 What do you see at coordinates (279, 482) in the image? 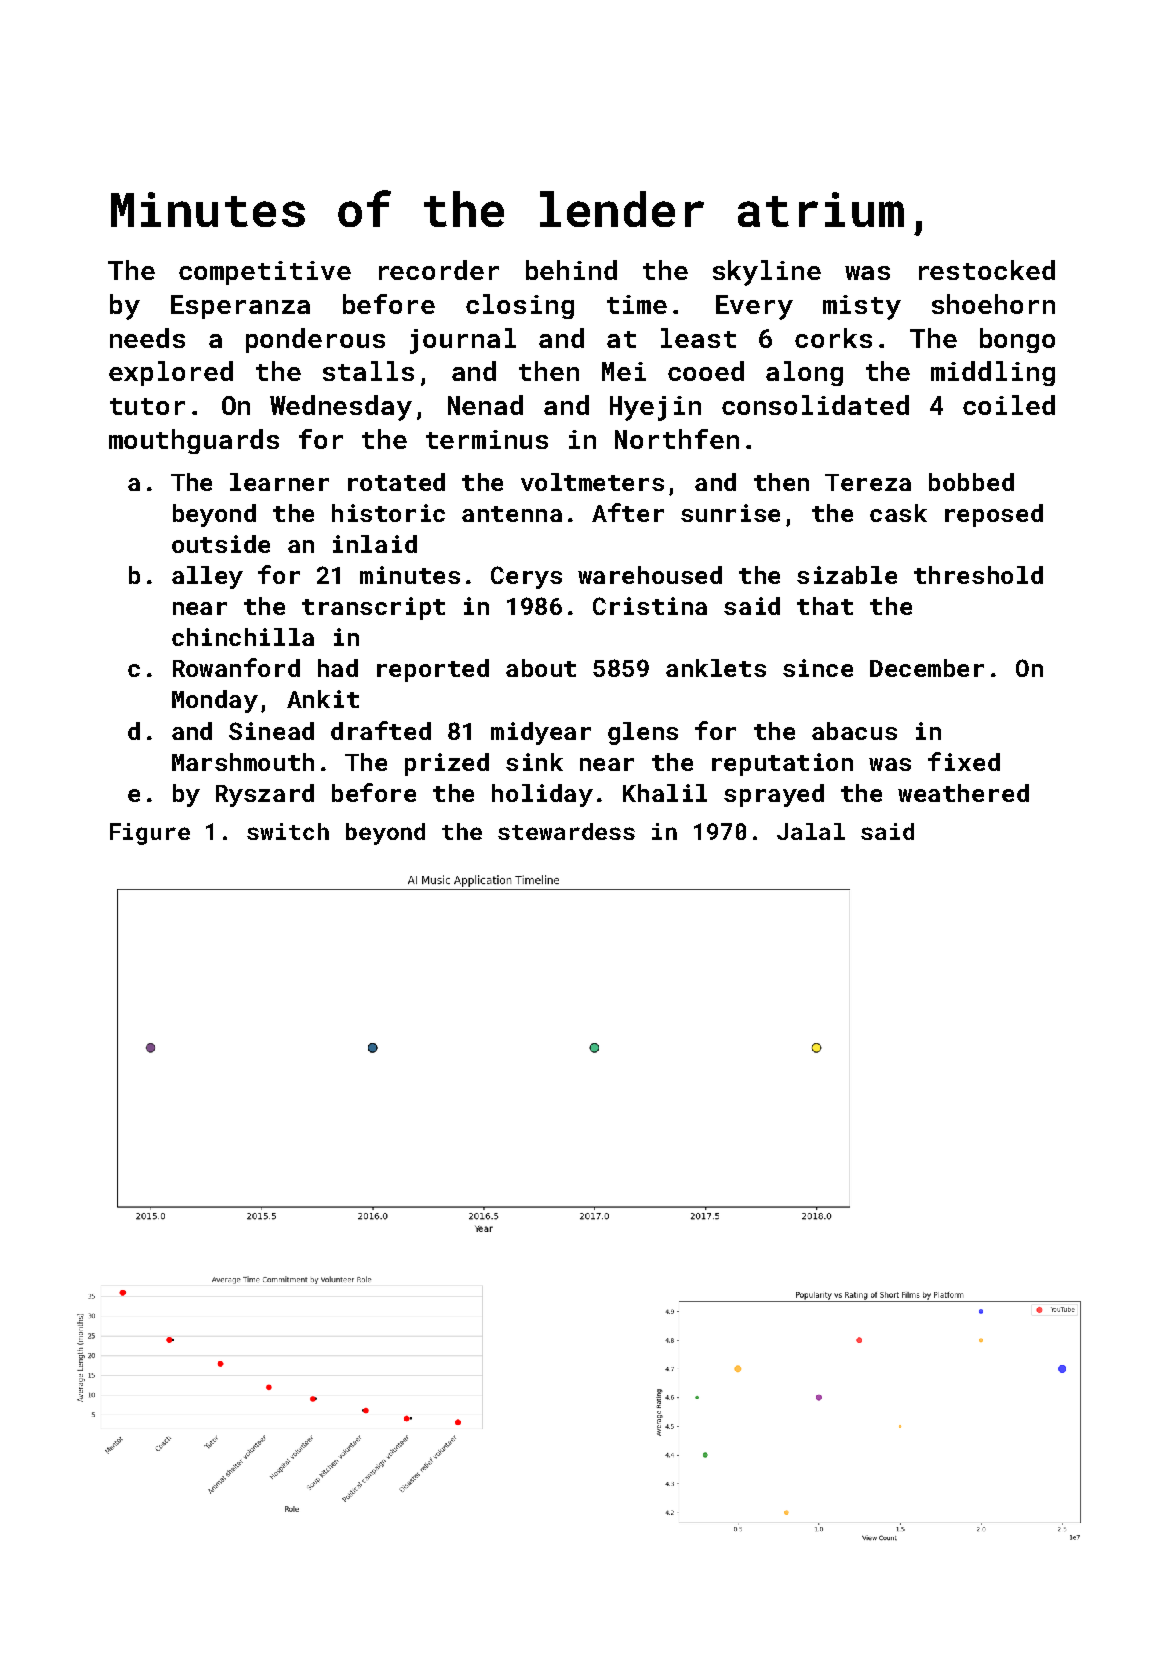
I see `learner` at bounding box center [279, 482].
